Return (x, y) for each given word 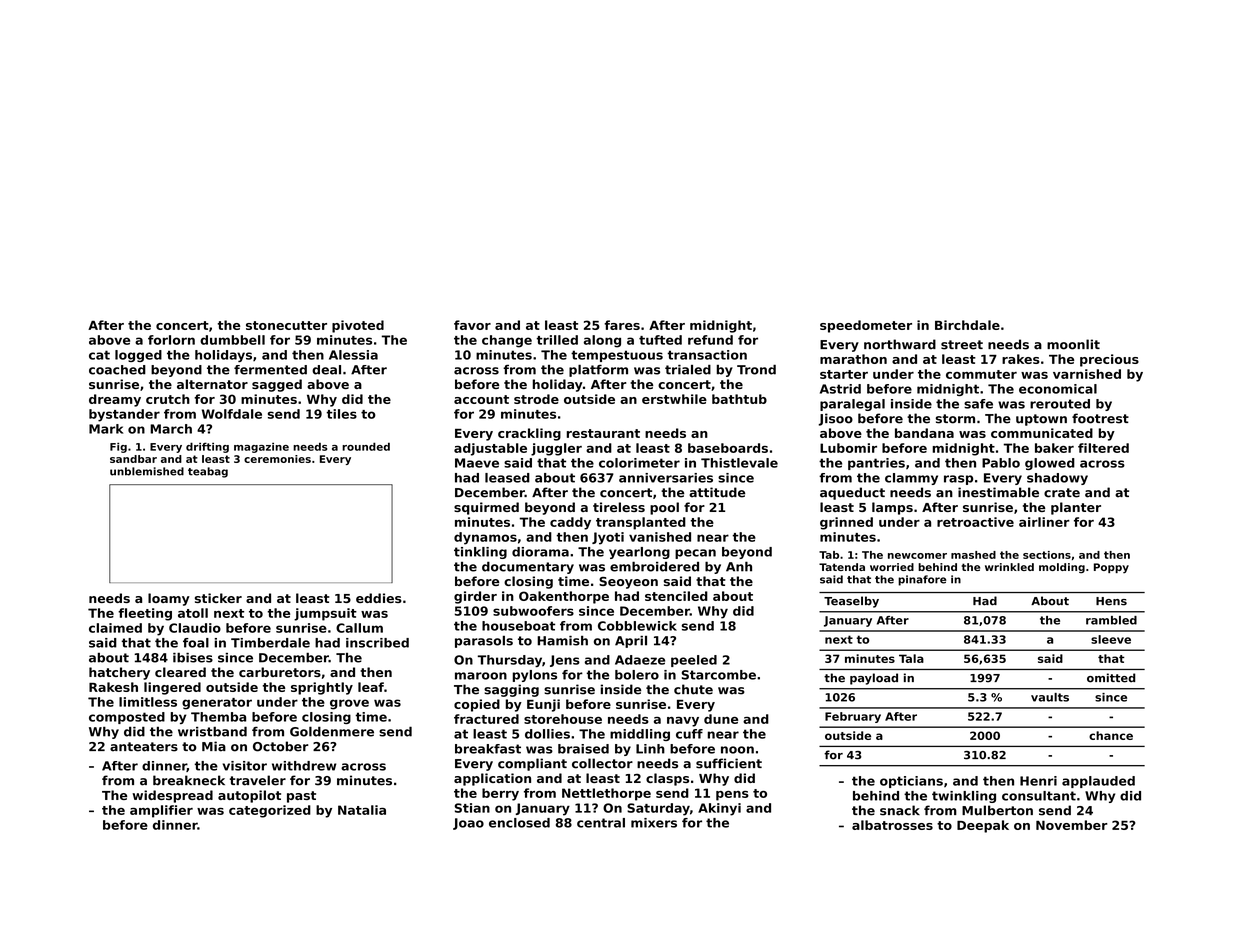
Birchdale (967, 325)
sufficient (729, 763)
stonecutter (286, 325)
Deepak (983, 826)
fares (622, 325)
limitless (148, 702)
